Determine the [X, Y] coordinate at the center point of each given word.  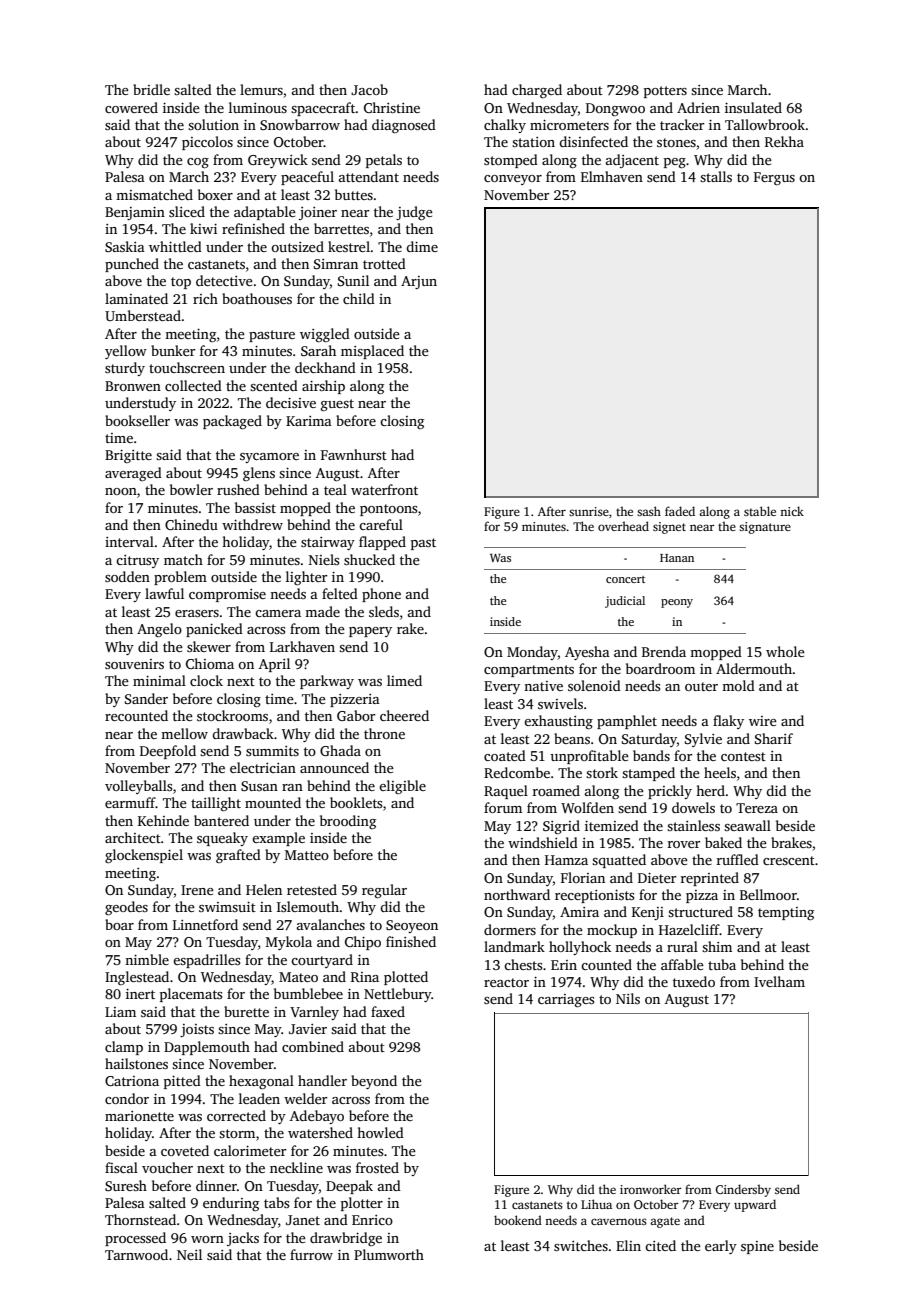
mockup [612, 931]
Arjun [419, 282]
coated [505, 755]
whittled [175, 246]
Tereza [757, 808]
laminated [136, 298]
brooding [348, 822]
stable [760, 511]
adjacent [632, 161]
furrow [311, 1254]
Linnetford [205, 924]
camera [278, 613]
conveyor [513, 180]
